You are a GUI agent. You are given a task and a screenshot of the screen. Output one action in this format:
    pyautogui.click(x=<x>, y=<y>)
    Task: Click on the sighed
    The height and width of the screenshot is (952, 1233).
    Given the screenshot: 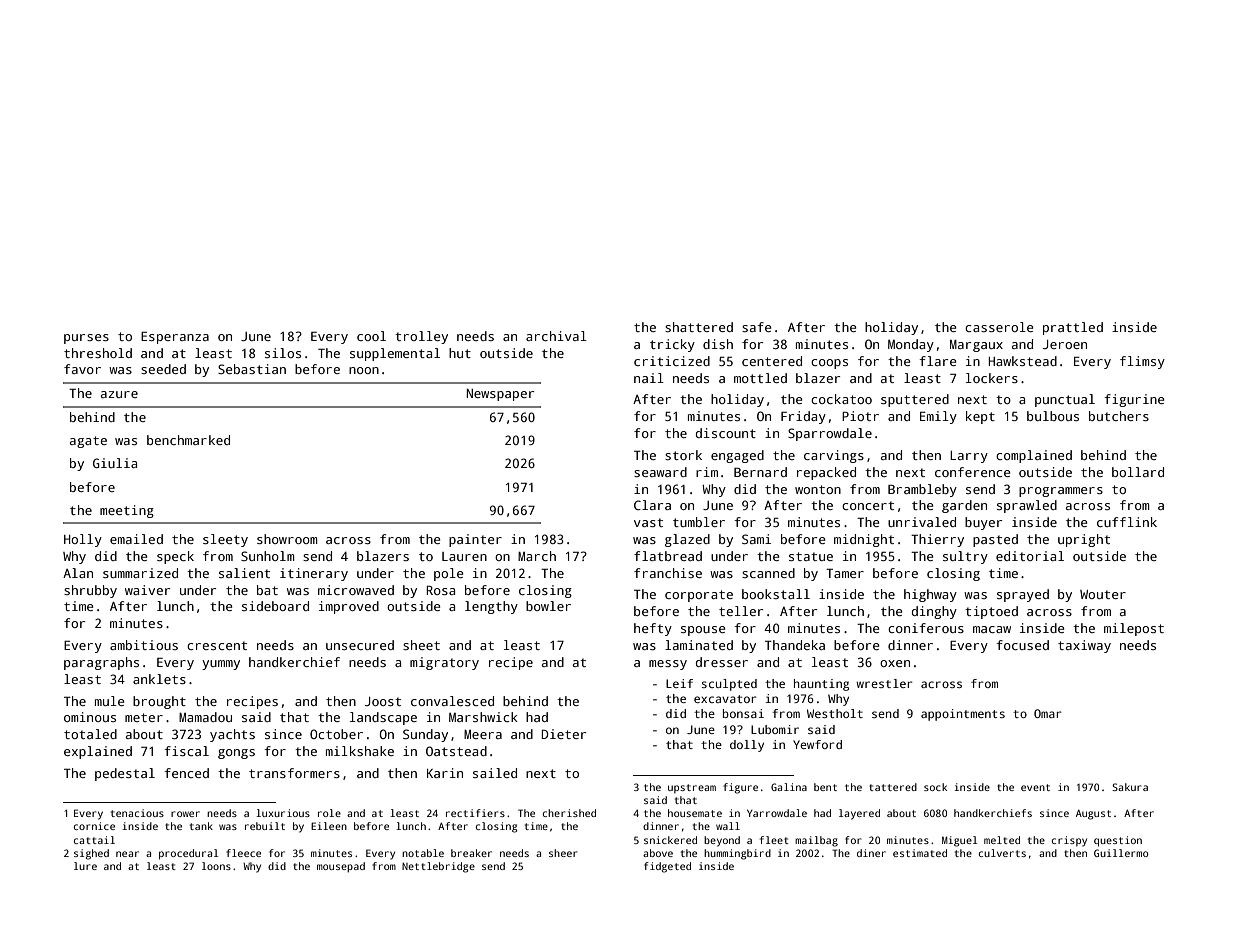 What is the action you would take?
    pyautogui.click(x=91, y=854)
